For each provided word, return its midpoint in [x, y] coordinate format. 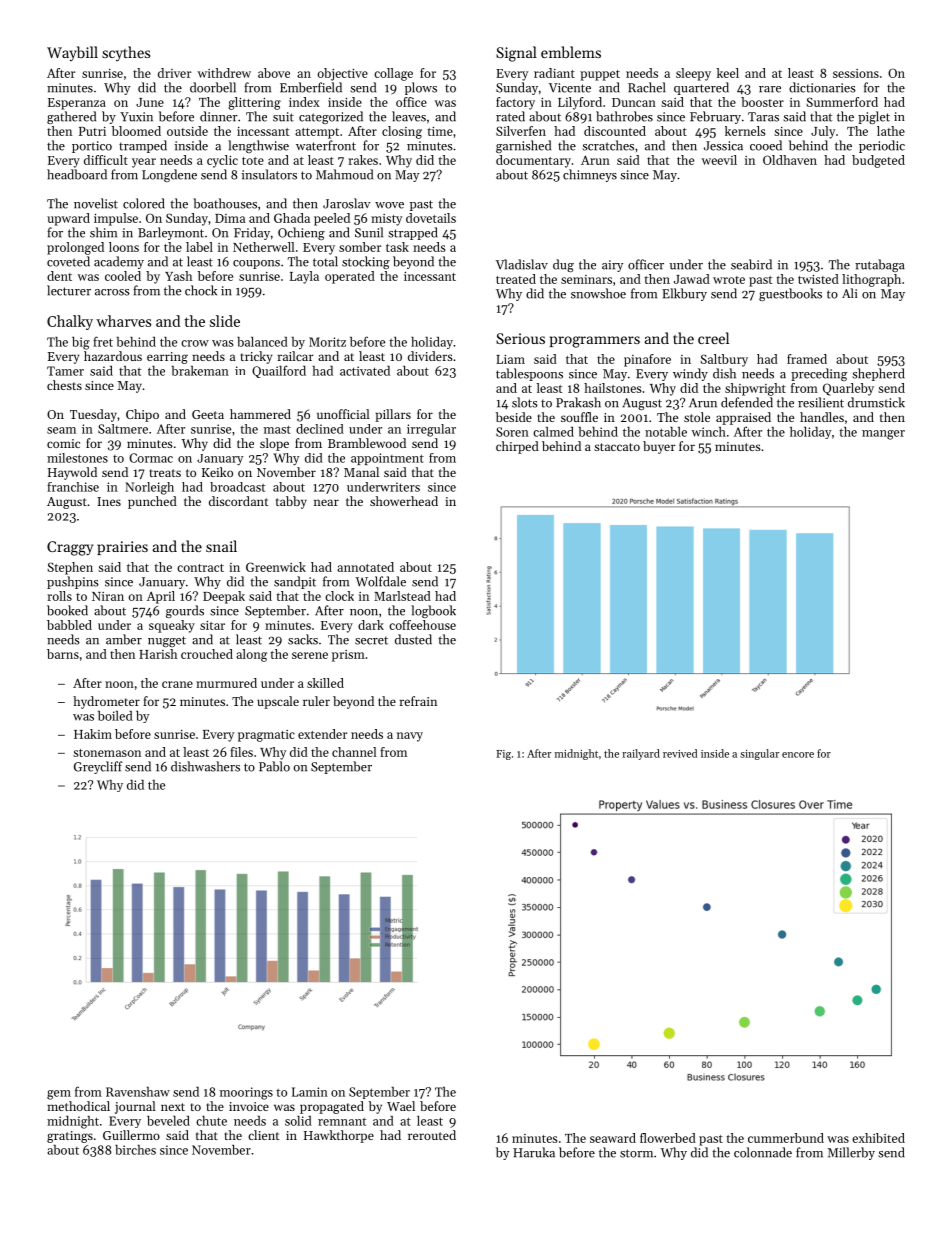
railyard [641, 754]
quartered [701, 88]
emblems [571, 52]
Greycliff [98, 767]
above [274, 73]
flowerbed [668, 1138]
